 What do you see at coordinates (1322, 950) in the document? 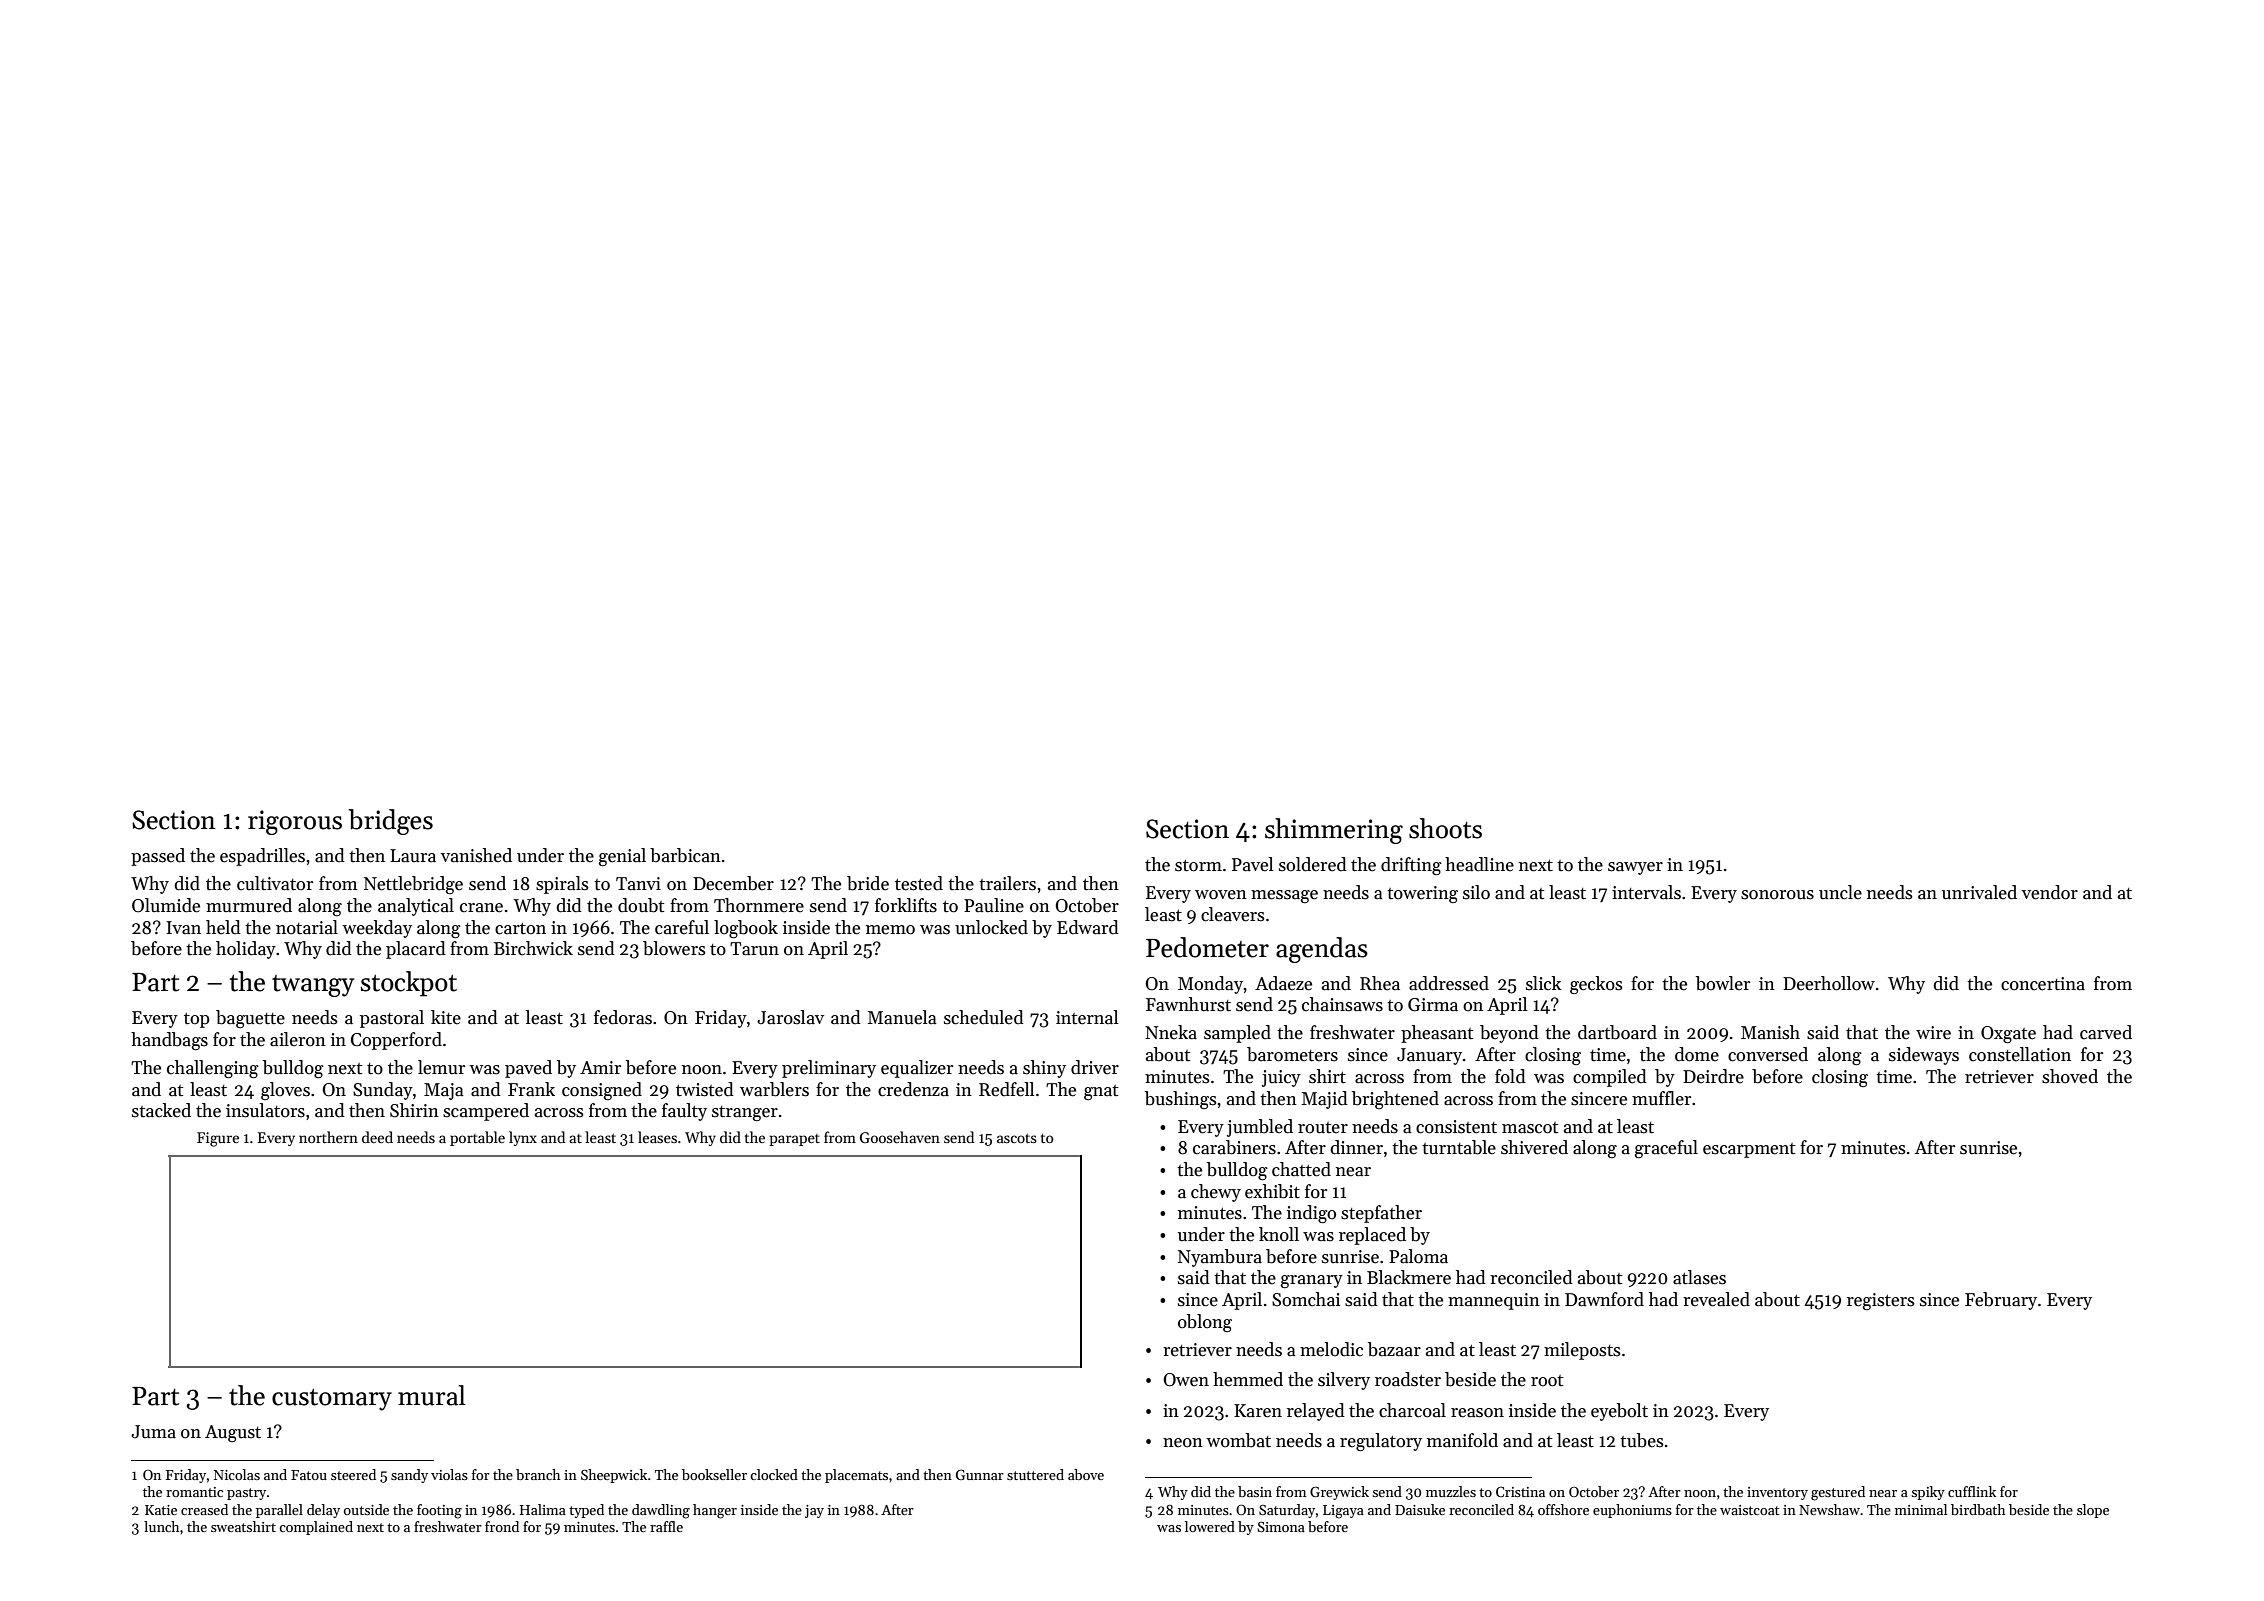
I see `agendas` at bounding box center [1322, 950].
